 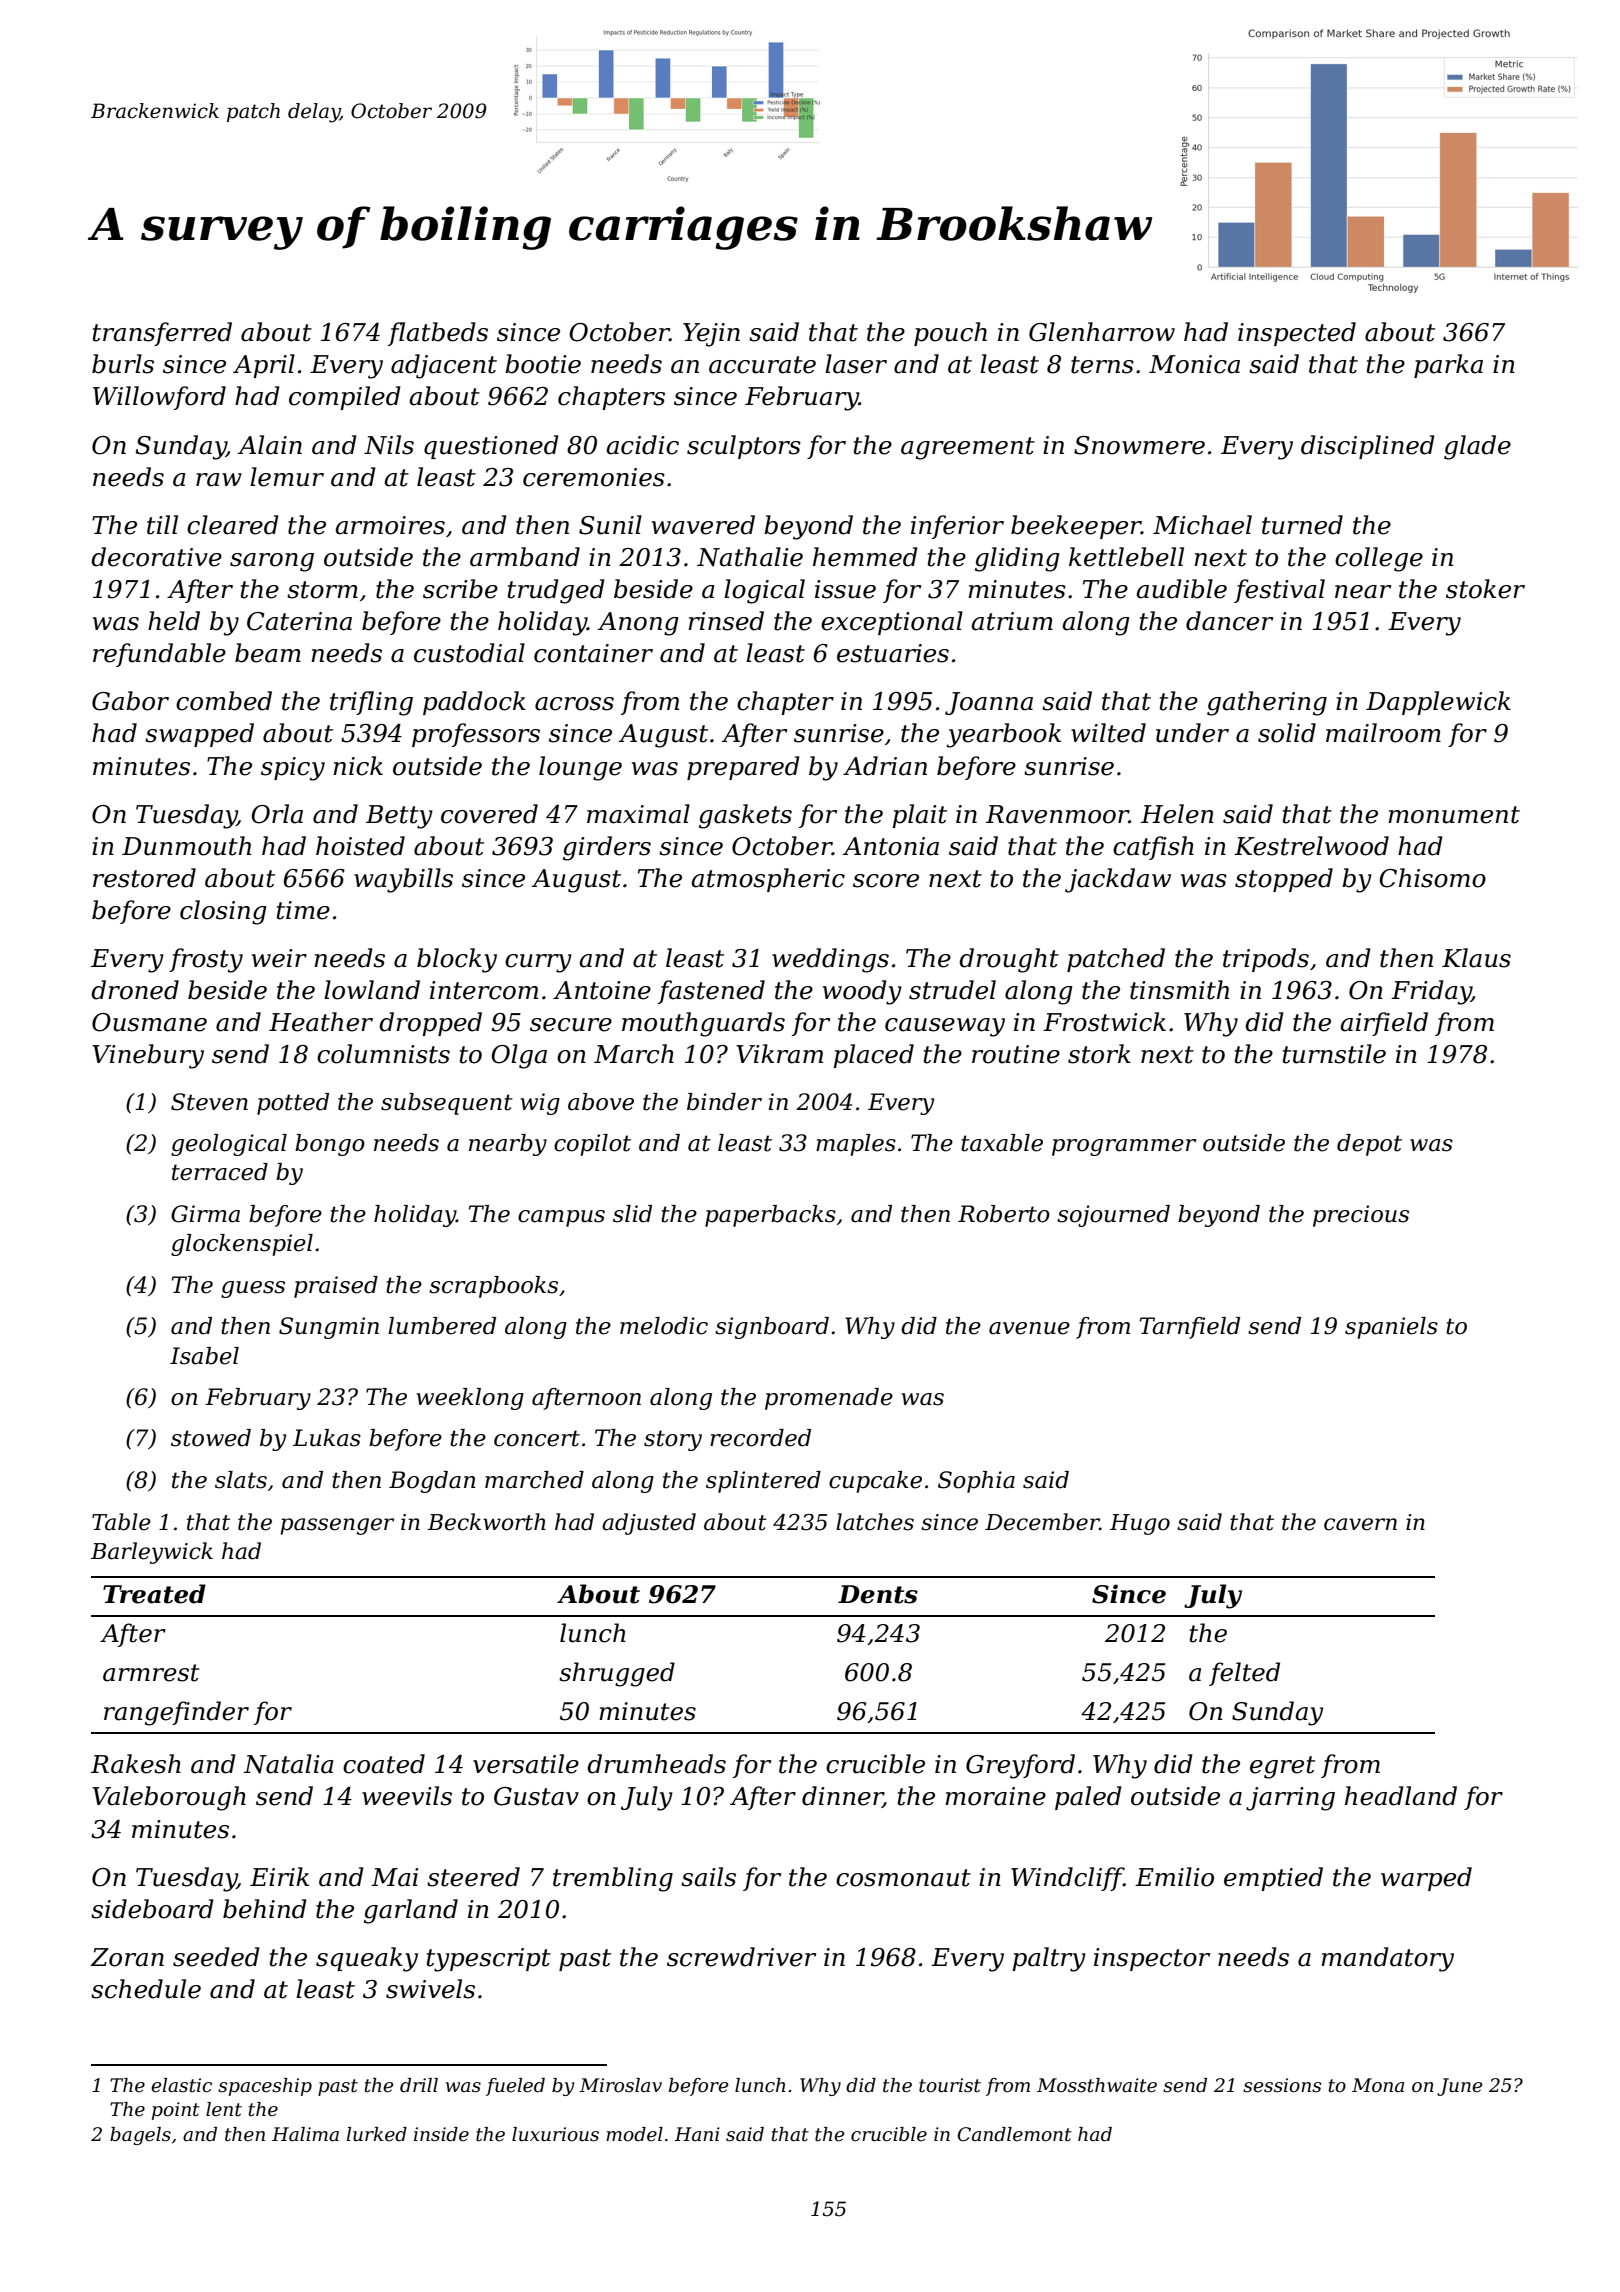 What do you see at coordinates (152, 1553) in the image?
I see `Barleywick` at bounding box center [152, 1553].
